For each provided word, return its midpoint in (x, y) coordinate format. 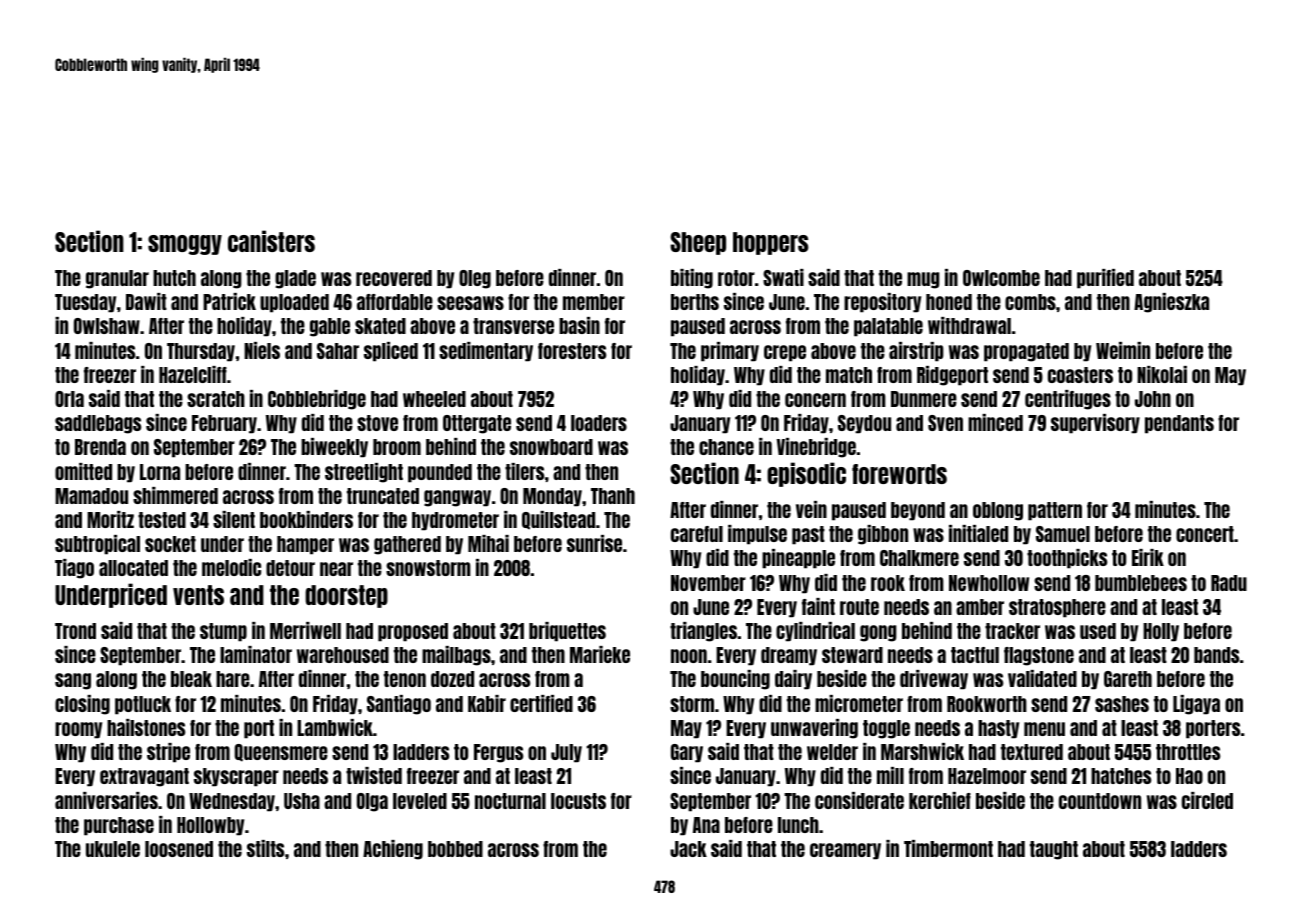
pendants (1179, 424)
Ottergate (477, 424)
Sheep (698, 243)
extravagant (144, 777)
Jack (688, 849)
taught (1054, 850)
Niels (262, 350)
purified (1105, 279)
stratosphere (1057, 608)
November (708, 583)
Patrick (229, 301)
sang (73, 681)
